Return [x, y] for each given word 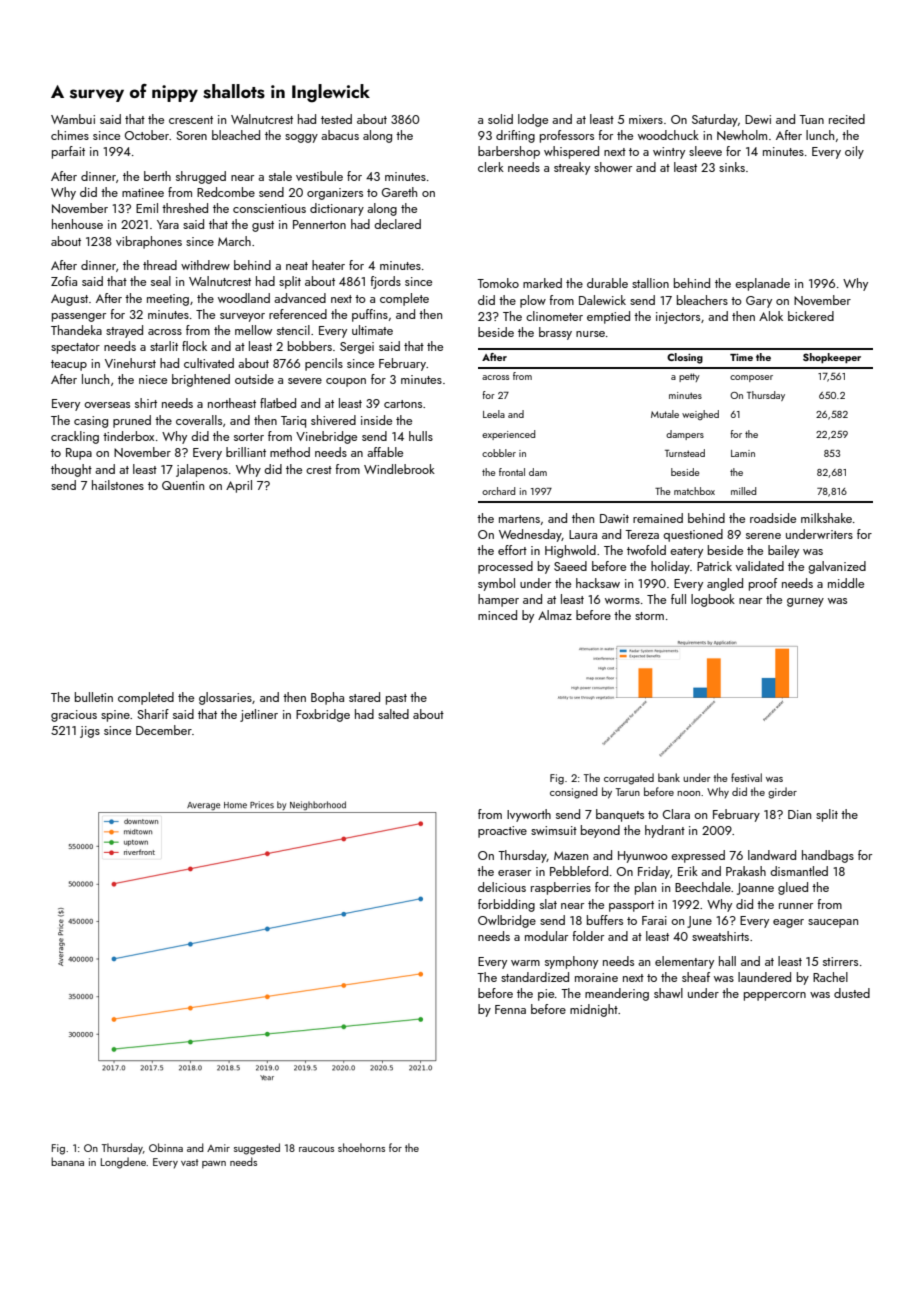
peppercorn [775, 996]
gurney [805, 602]
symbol [496, 584]
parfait [68, 152]
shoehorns [361, 1147]
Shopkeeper [832, 358]
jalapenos [202, 470]
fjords [385, 282]
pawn [214, 1164]
